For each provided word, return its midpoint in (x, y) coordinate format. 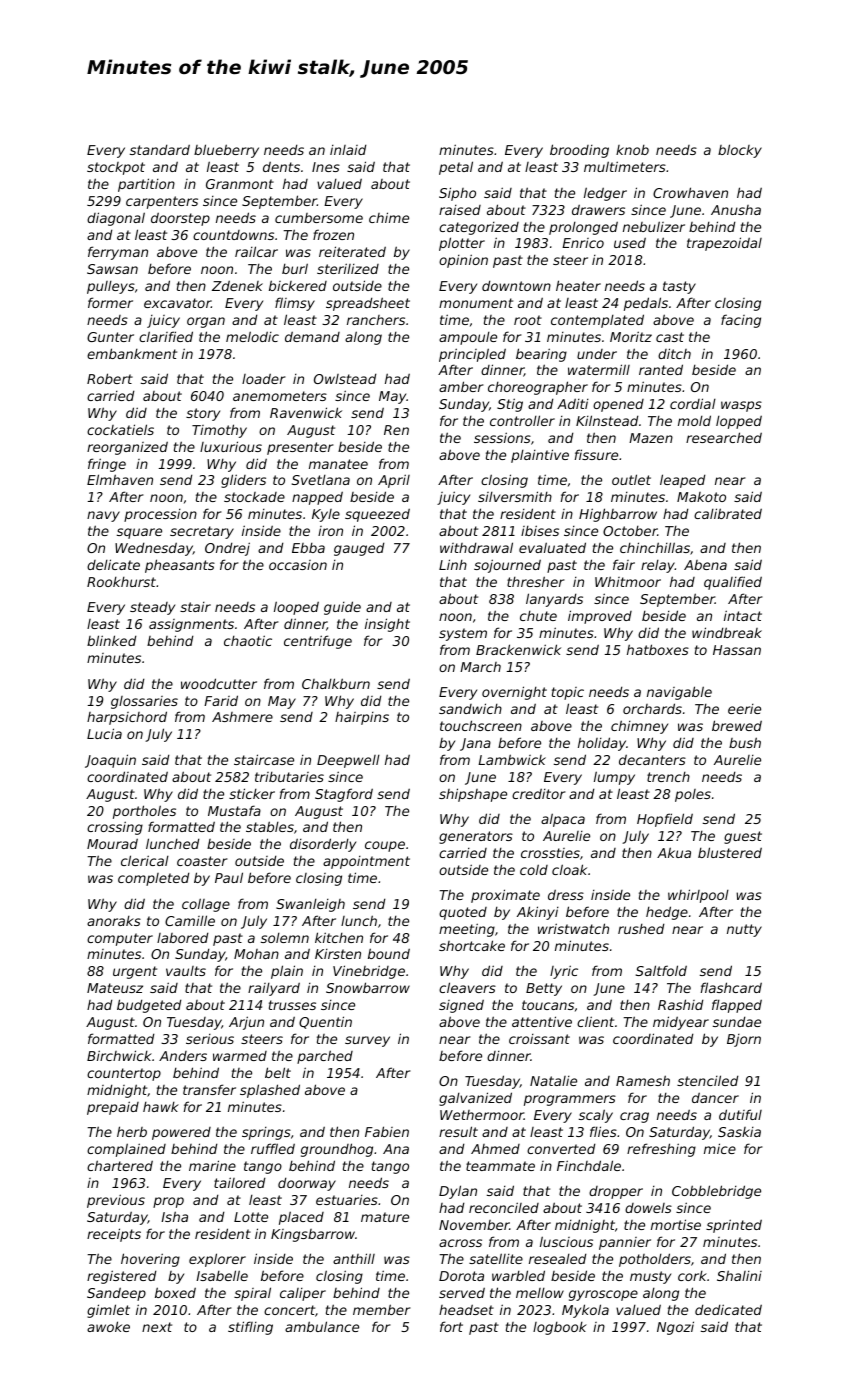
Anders (183, 1056)
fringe (107, 465)
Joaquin (110, 761)
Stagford (344, 795)
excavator (177, 303)
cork (692, 1276)
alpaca (563, 820)
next (157, 1327)
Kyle (326, 515)
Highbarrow (618, 515)
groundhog (337, 1150)
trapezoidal (724, 244)
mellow (540, 1293)
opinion (463, 261)
